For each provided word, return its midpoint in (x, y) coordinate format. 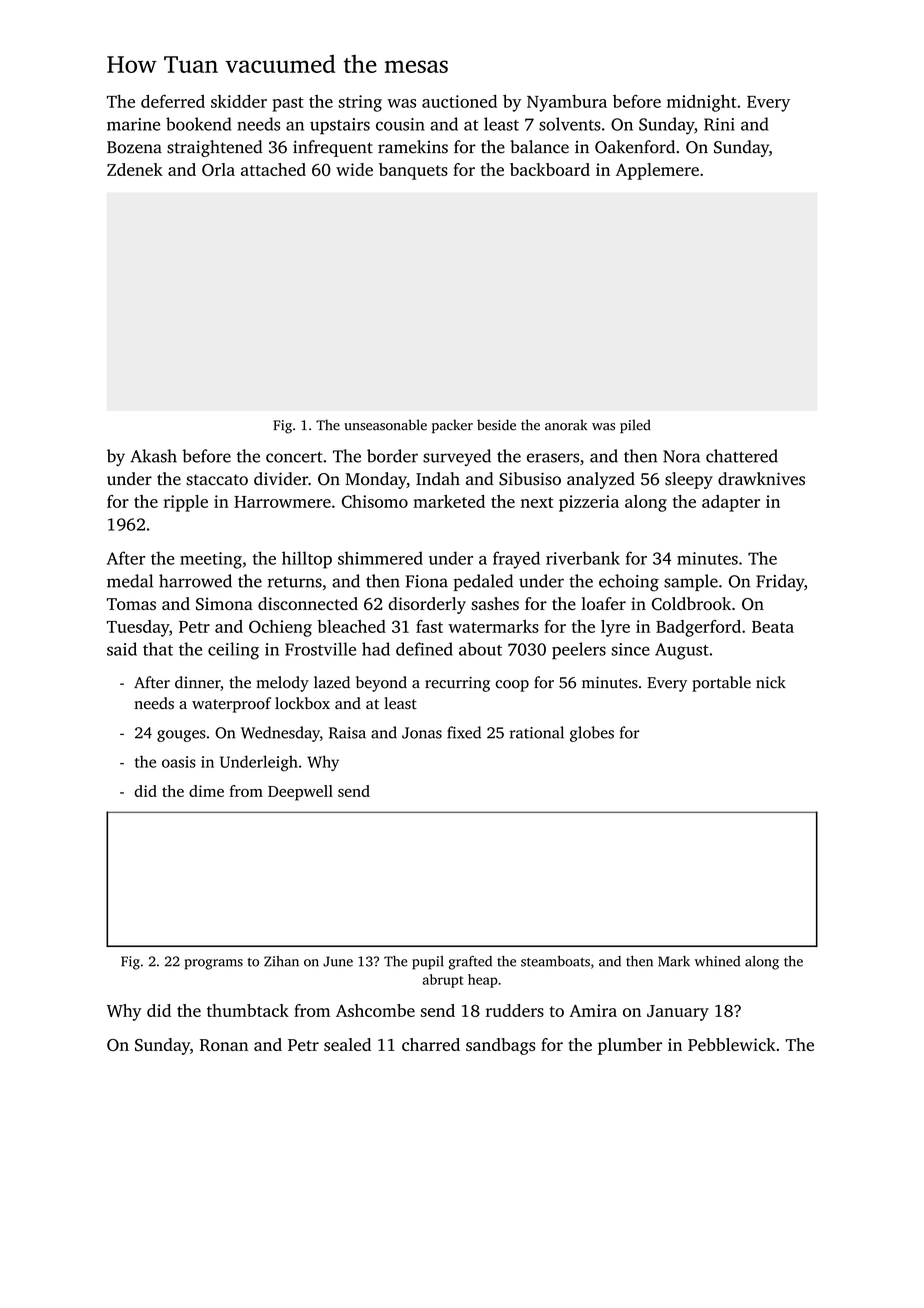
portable (721, 684)
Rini (719, 124)
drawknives (761, 479)
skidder (239, 101)
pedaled (483, 582)
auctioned (459, 101)
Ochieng (280, 628)
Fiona (427, 581)
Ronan (224, 1045)
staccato (217, 480)
